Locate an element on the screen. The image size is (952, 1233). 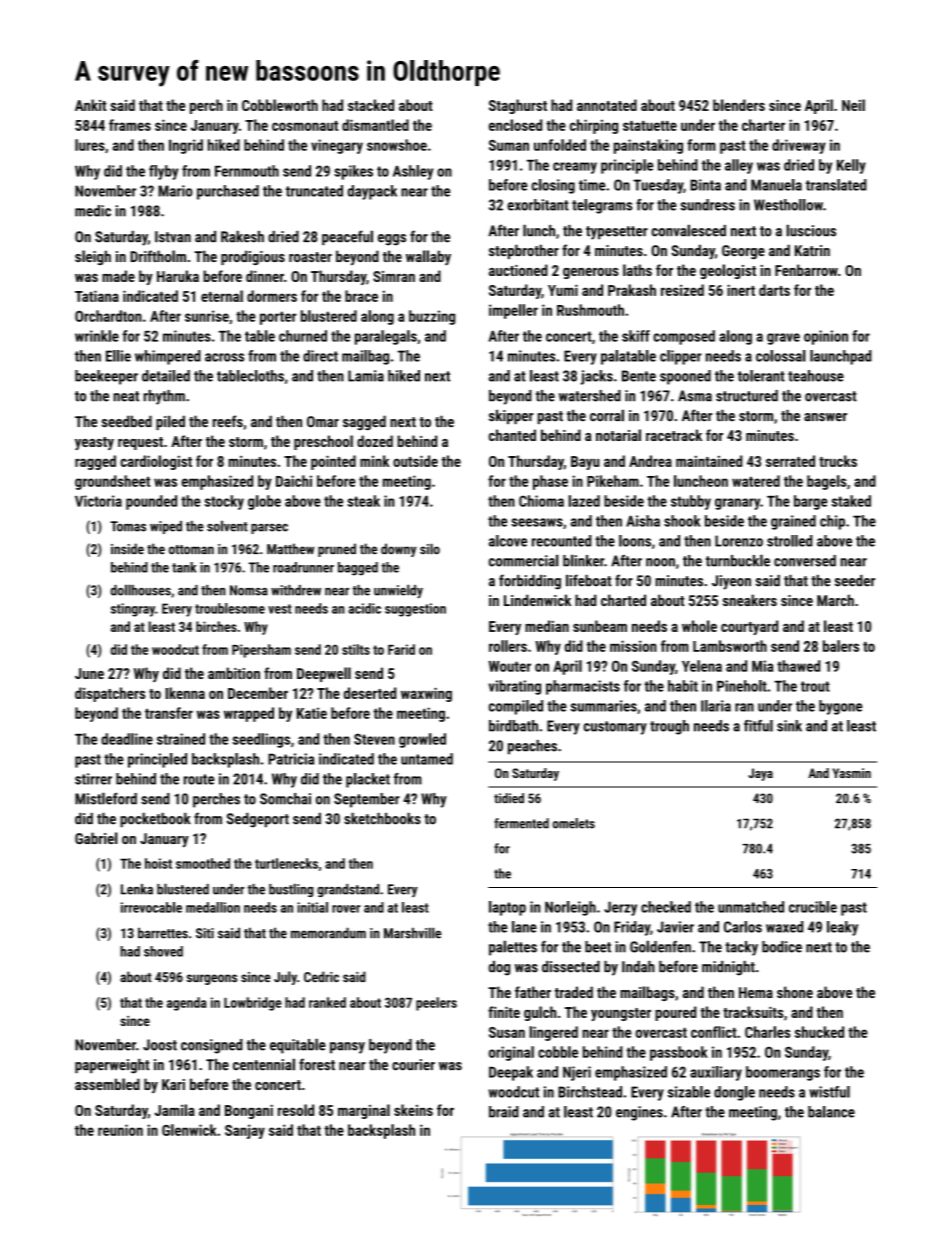
Staghurst is located at coordinates (518, 106).
